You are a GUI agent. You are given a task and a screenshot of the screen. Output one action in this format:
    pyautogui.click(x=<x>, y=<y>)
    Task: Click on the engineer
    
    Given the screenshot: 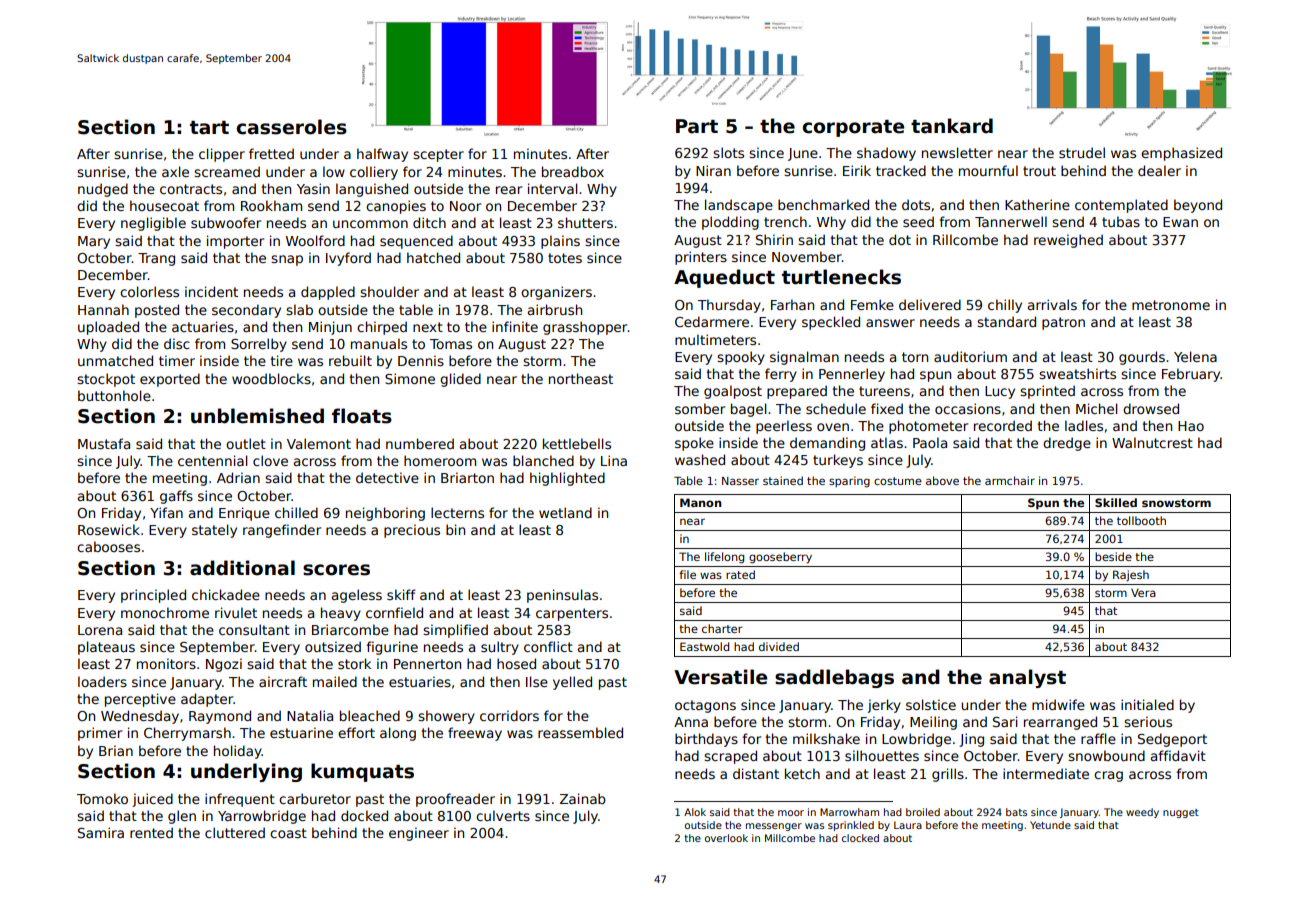 What is the action you would take?
    pyautogui.click(x=419, y=834)
